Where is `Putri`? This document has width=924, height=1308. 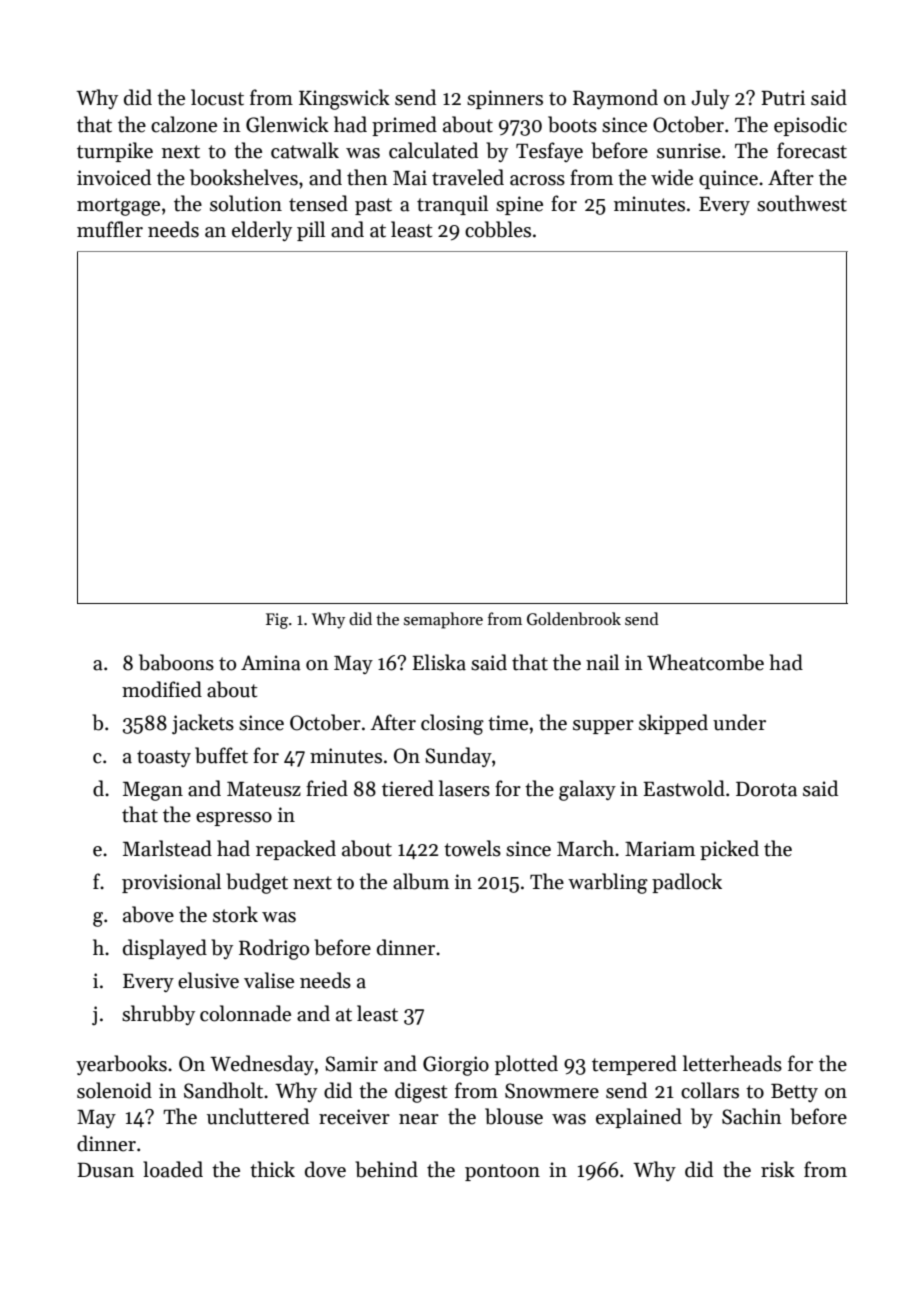
Putri is located at coordinates (783, 98).
